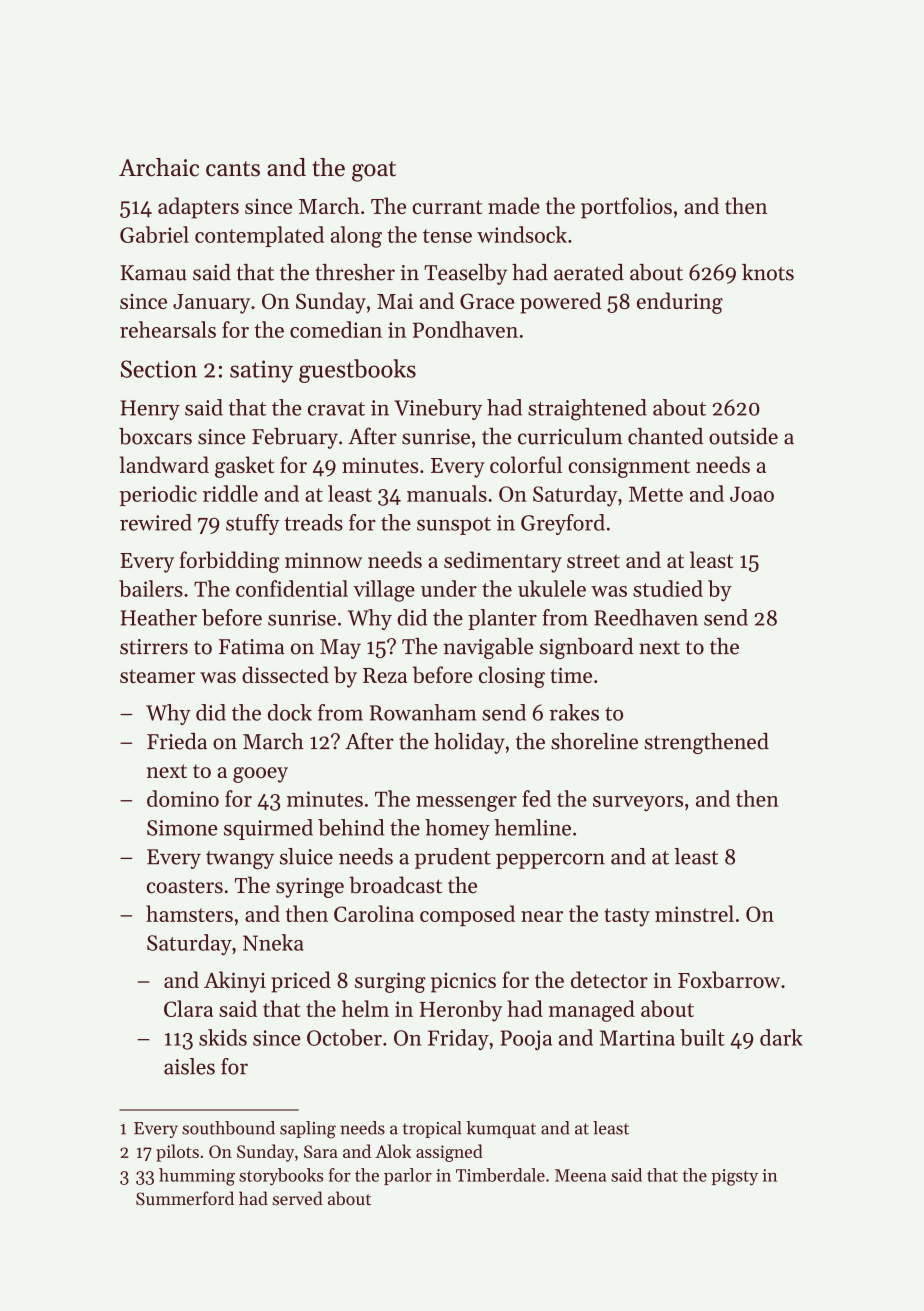 This image has height=1311, width=924. What do you see at coordinates (580, 1175) in the image?
I see `Meena` at bounding box center [580, 1175].
